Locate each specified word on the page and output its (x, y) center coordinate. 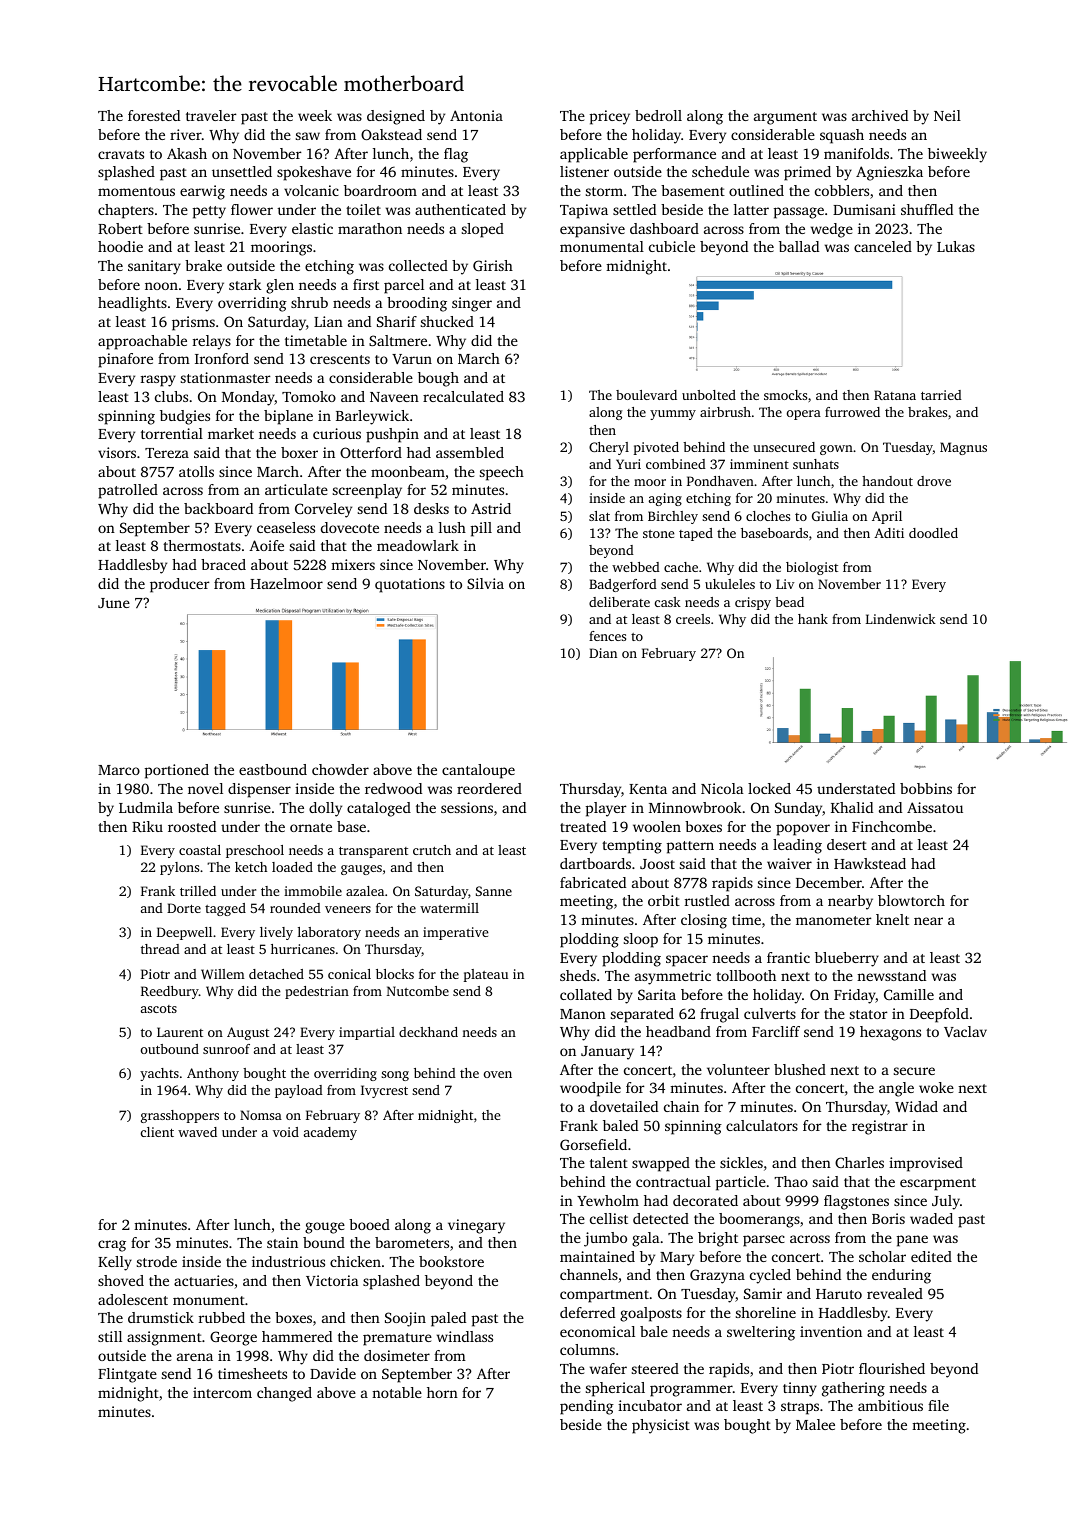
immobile (313, 891)
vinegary (476, 1226)
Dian (603, 653)
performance (674, 155)
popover (803, 830)
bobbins (926, 788)
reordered (489, 788)
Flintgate (127, 1375)
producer (180, 585)
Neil (947, 115)
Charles (859, 1162)
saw (308, 136)
